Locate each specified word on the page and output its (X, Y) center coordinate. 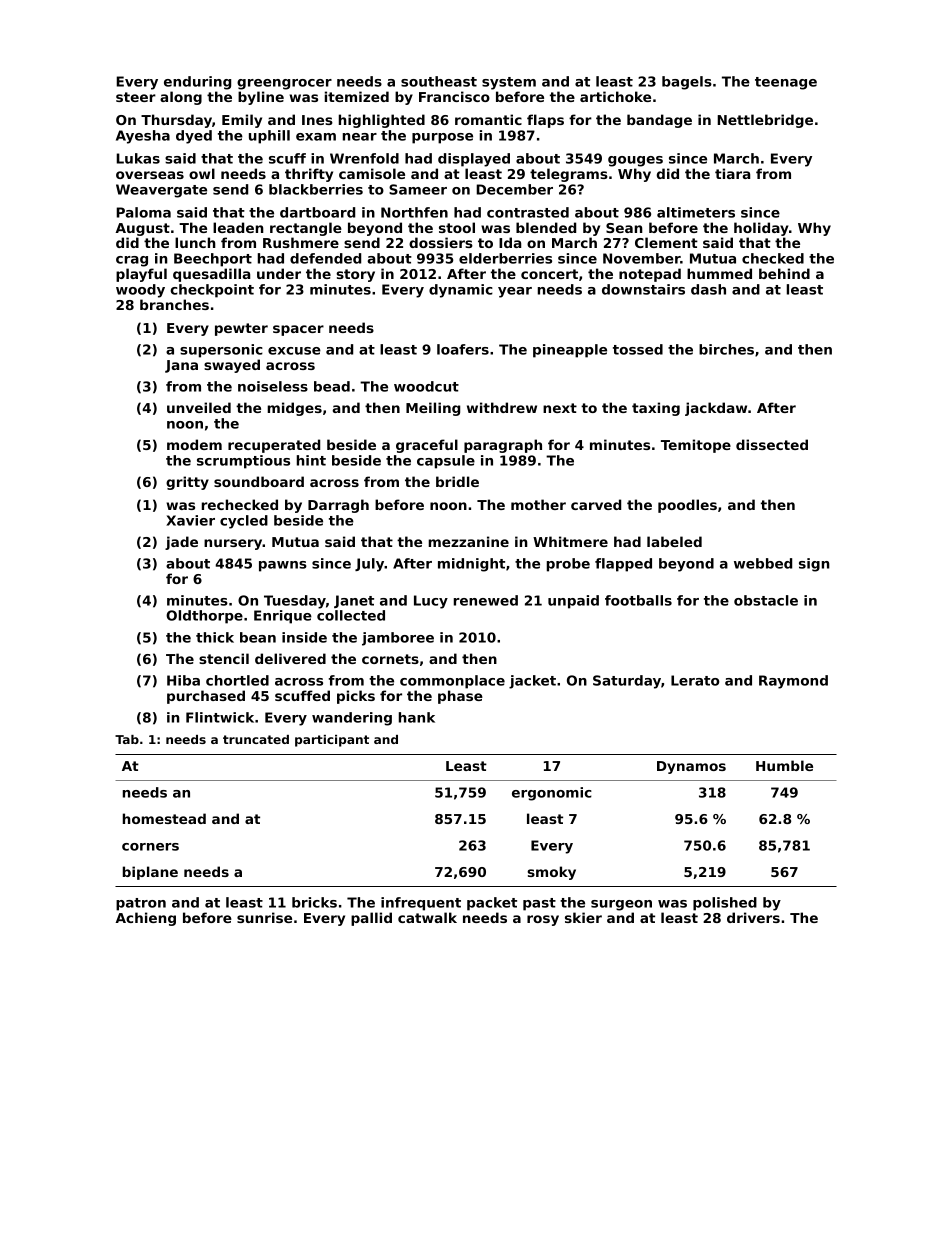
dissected (772, 444)
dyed (194, 137)
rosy (543, 920)
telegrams (569, 175)
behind (784, 273)
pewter (241, 329)
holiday (761, 229)
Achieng (145, 919)
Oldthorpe (204, 617)
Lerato (695, 680)
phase (460, 697)
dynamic (461, 291)
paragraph (503, 446)
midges (294, 409)
